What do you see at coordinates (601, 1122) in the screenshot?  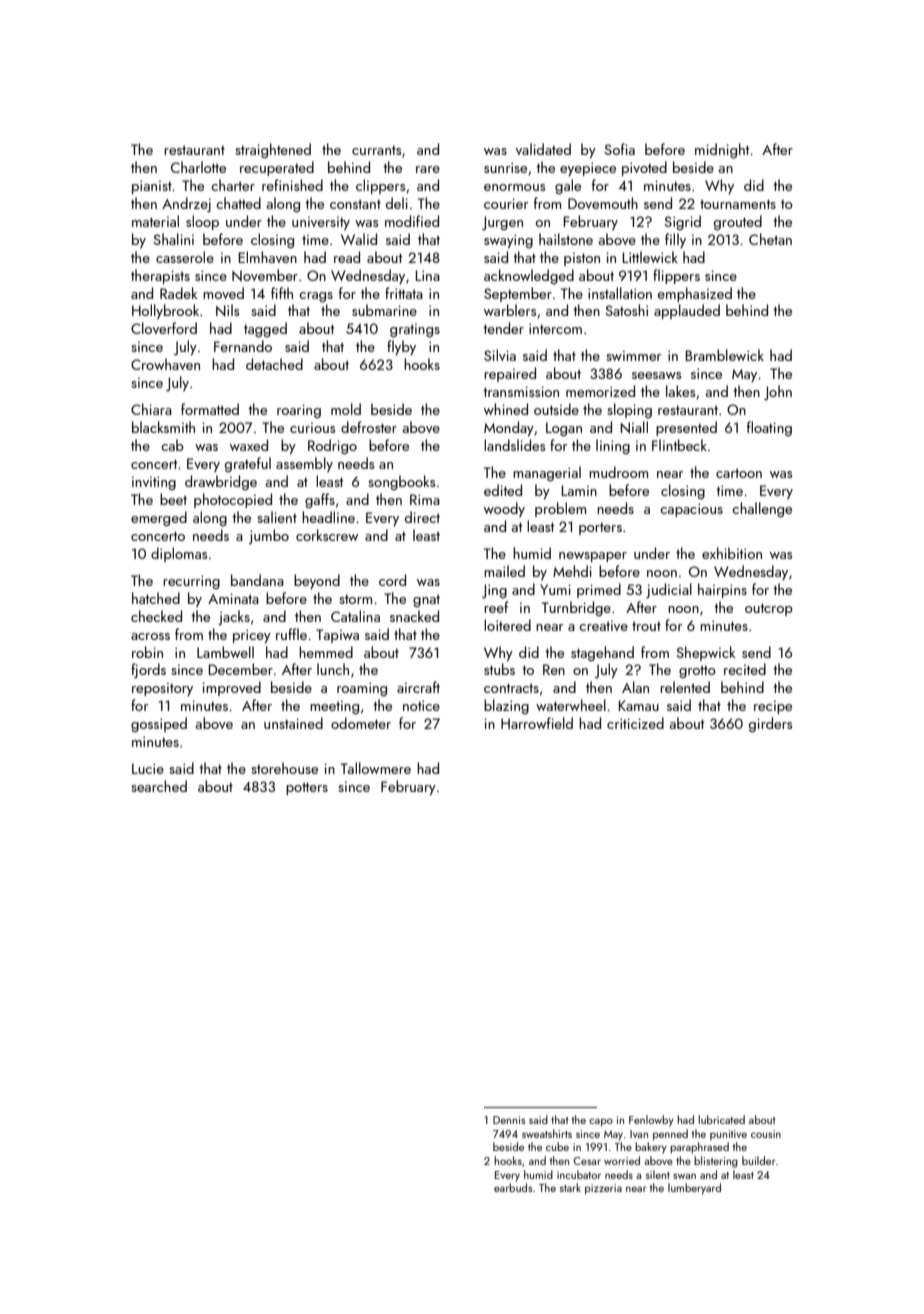 I see `capo` at bounding box center [601, 1122].
